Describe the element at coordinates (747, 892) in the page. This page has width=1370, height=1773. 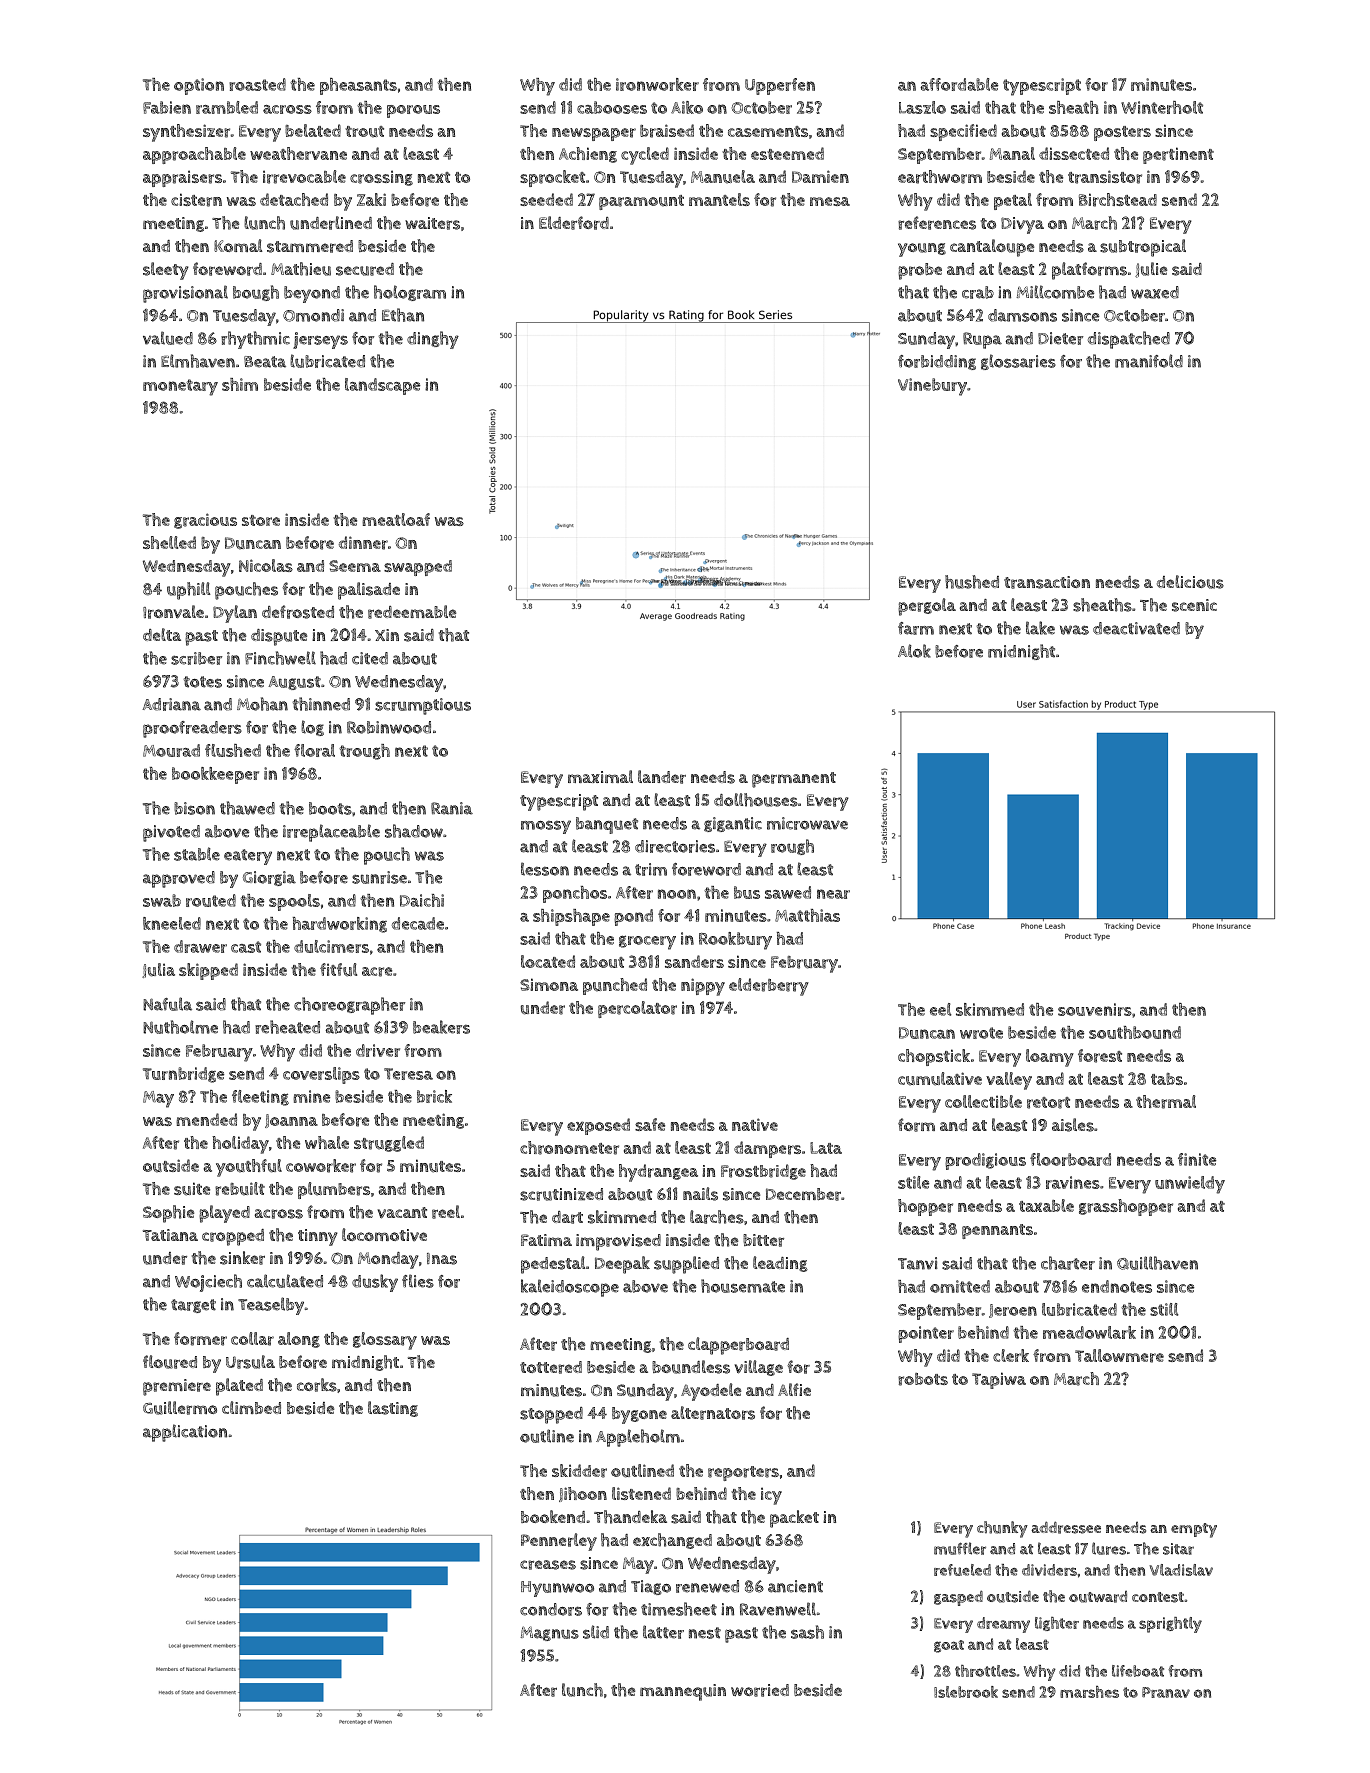
I see `bus` at that location.
